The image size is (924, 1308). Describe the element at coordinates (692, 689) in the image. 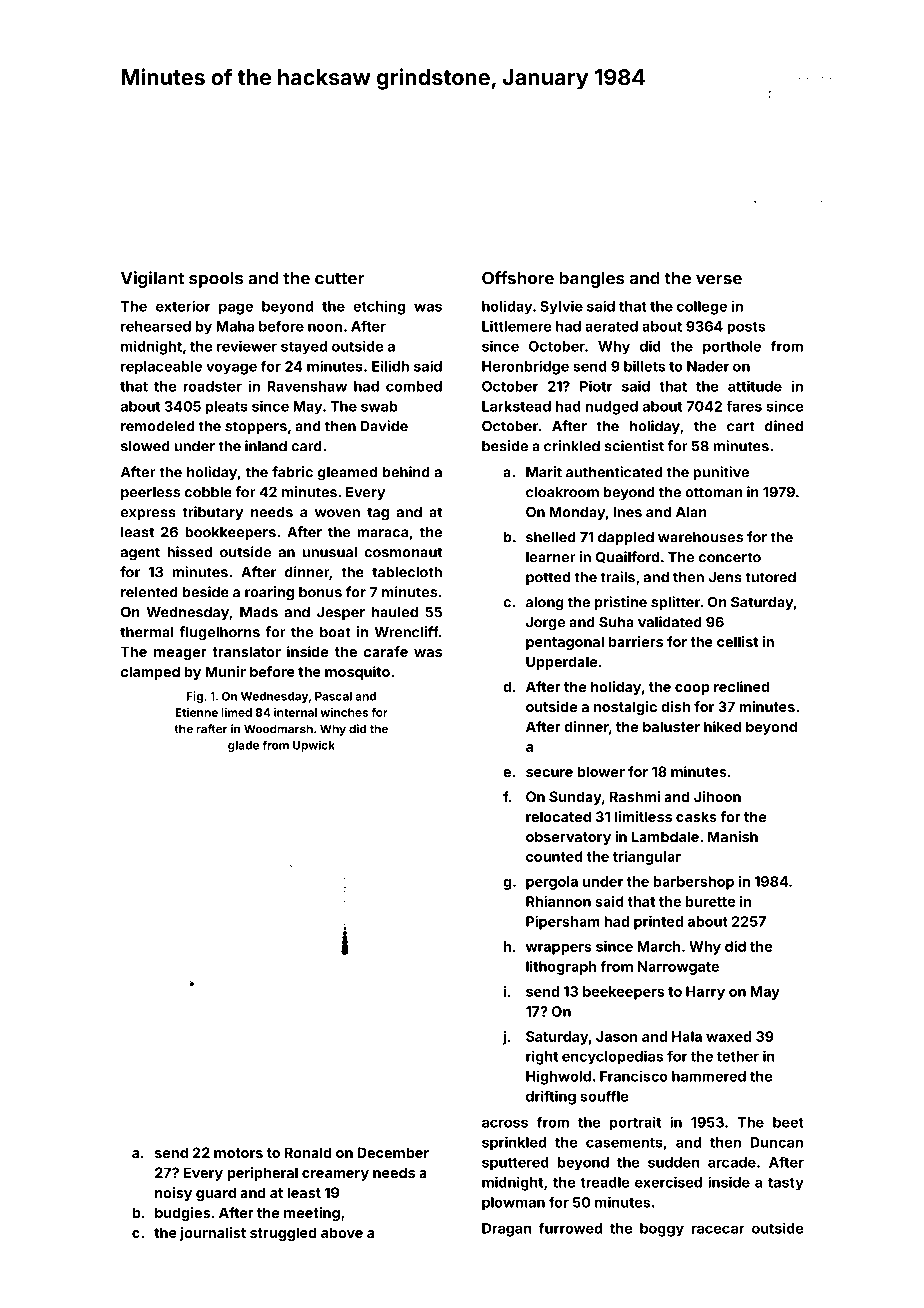

I see `coop` at that location.
